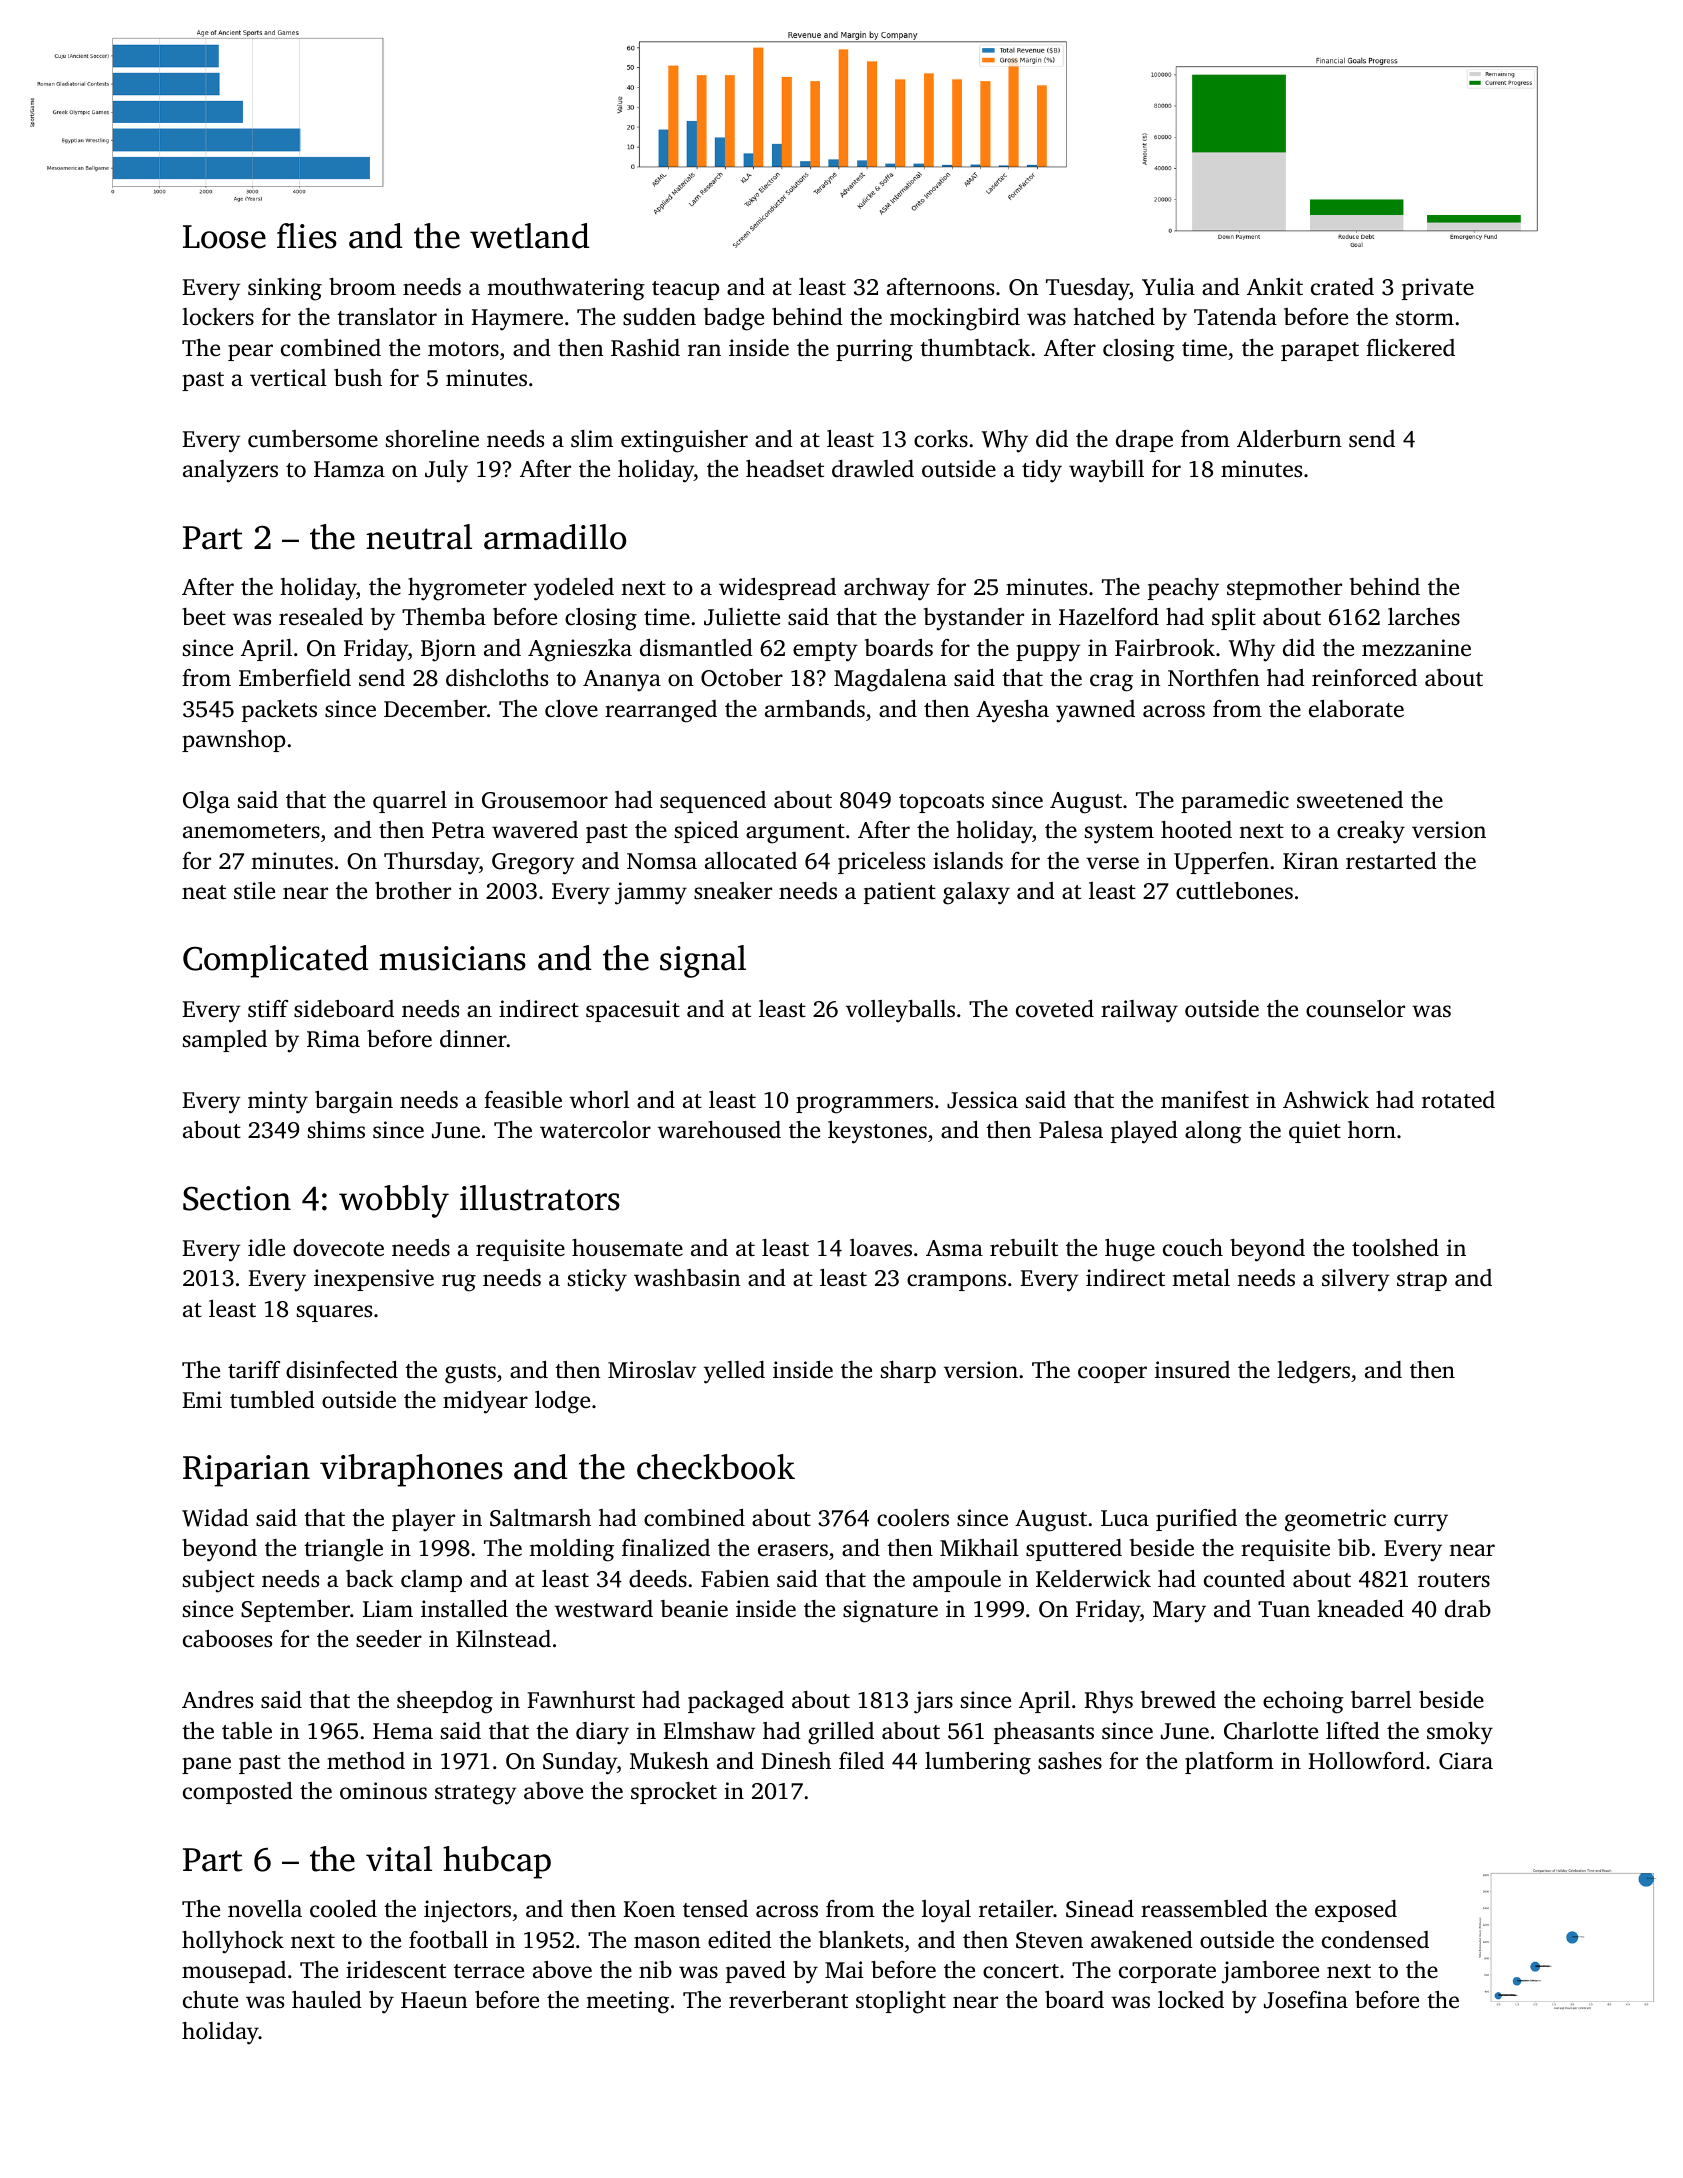  Describe the element at coordinates (1468, 1608) in the screenshot. I see `drab` at that location.
